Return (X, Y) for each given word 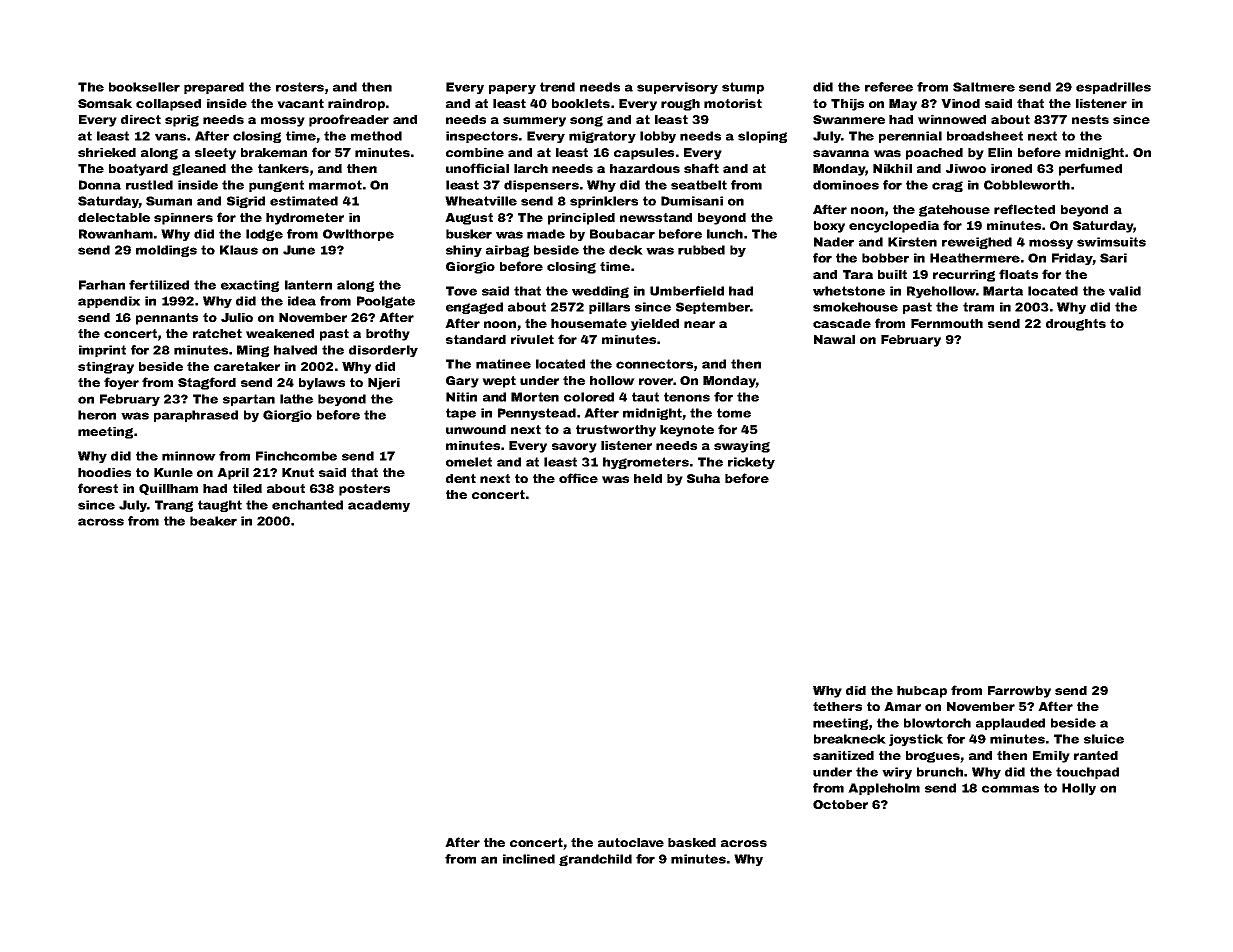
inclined (529, 859)
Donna (100, 185)
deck (626, 250)
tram (978, 307)
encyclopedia (894, 227)
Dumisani (692, 201)
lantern (308, 285)
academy (379, 506)
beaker (213, 521)
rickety (751, 463)
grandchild (595, 860)
